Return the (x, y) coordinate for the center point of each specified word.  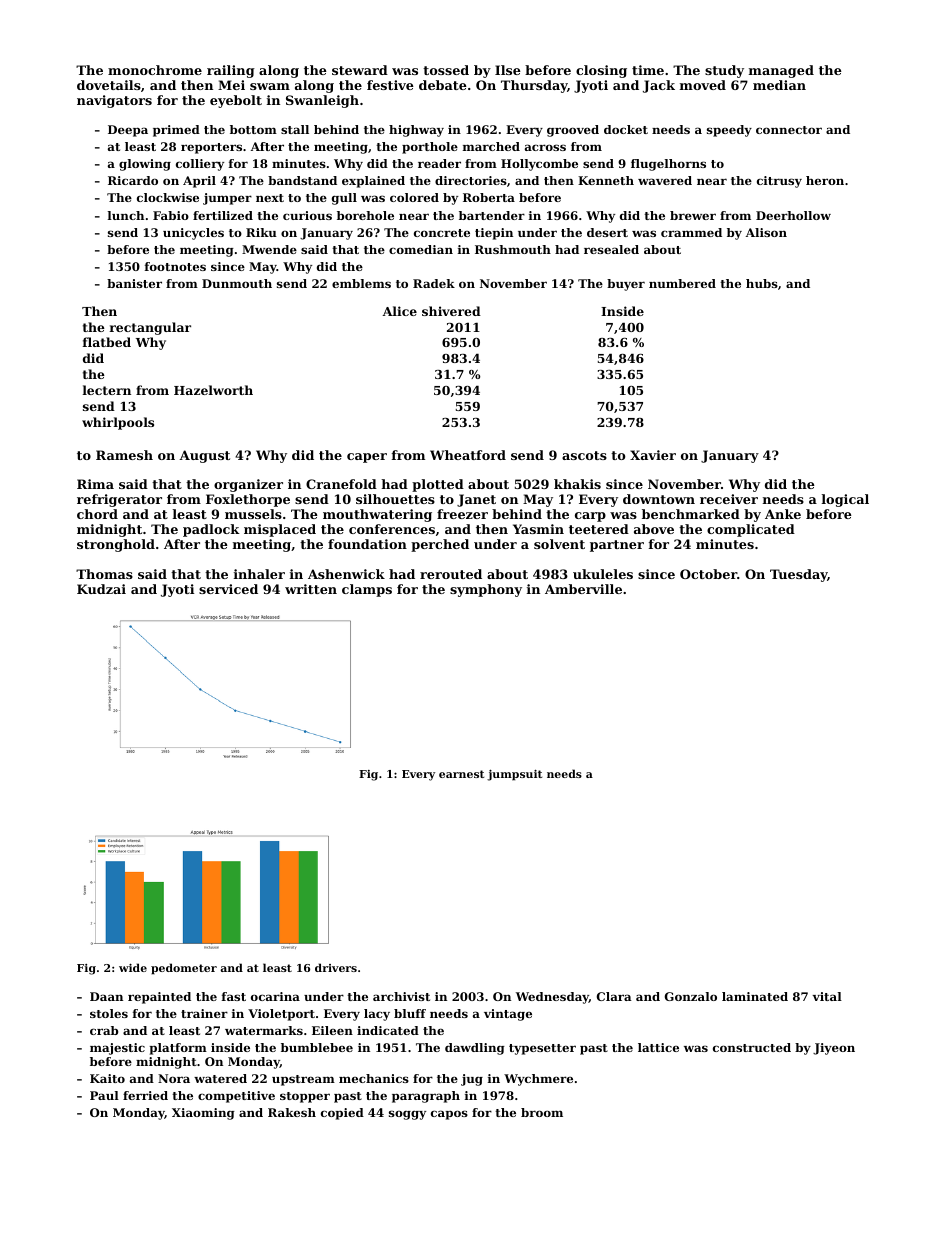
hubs (762, 283)
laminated (755, 996)
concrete (442, 233)
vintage (508, 1015)
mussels (253, 514)
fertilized (223, 215)
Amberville (583, 589)
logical (845, 500)
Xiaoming (203, 1114)
